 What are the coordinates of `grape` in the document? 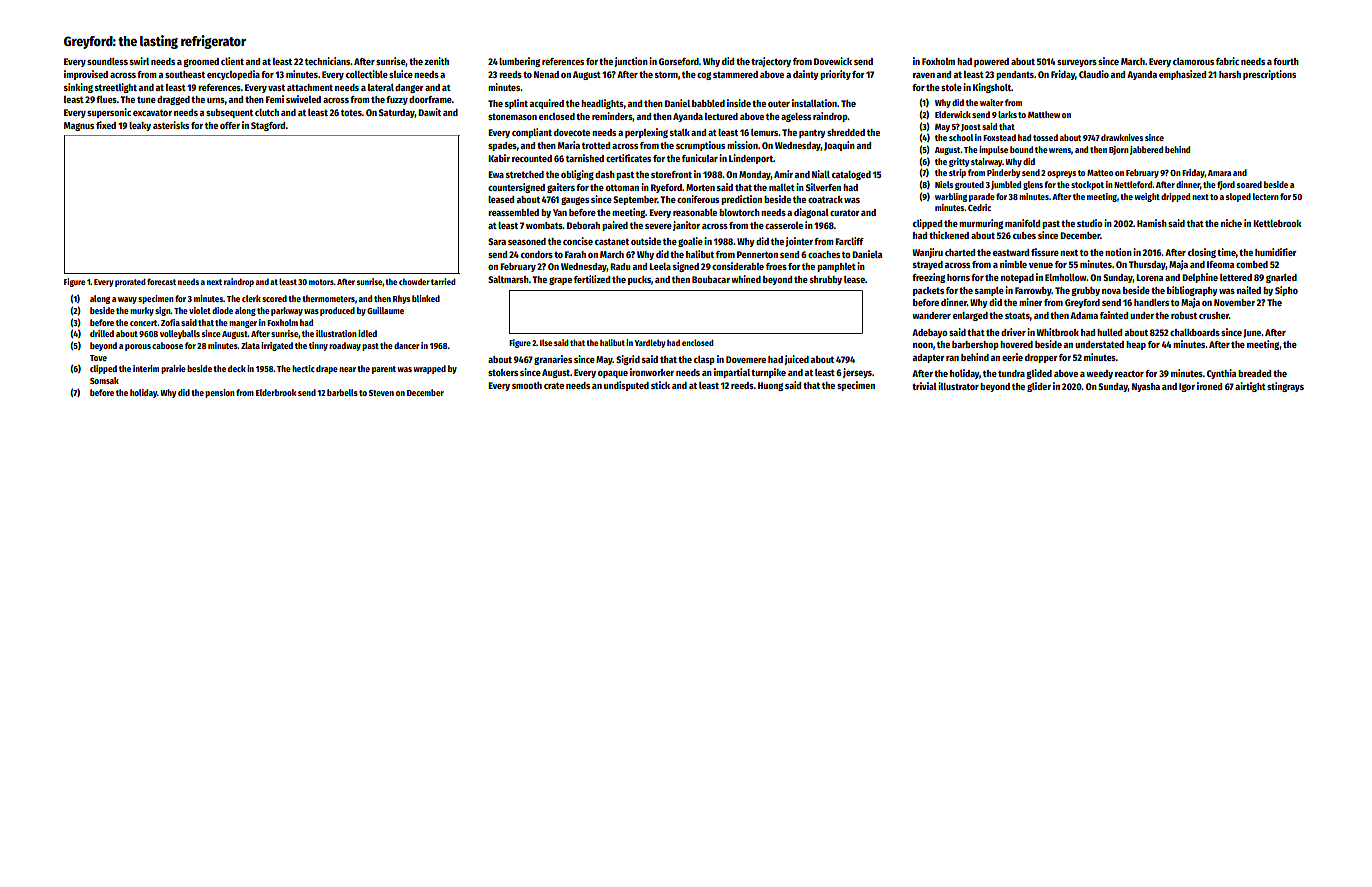 It's located at (560, 281).
